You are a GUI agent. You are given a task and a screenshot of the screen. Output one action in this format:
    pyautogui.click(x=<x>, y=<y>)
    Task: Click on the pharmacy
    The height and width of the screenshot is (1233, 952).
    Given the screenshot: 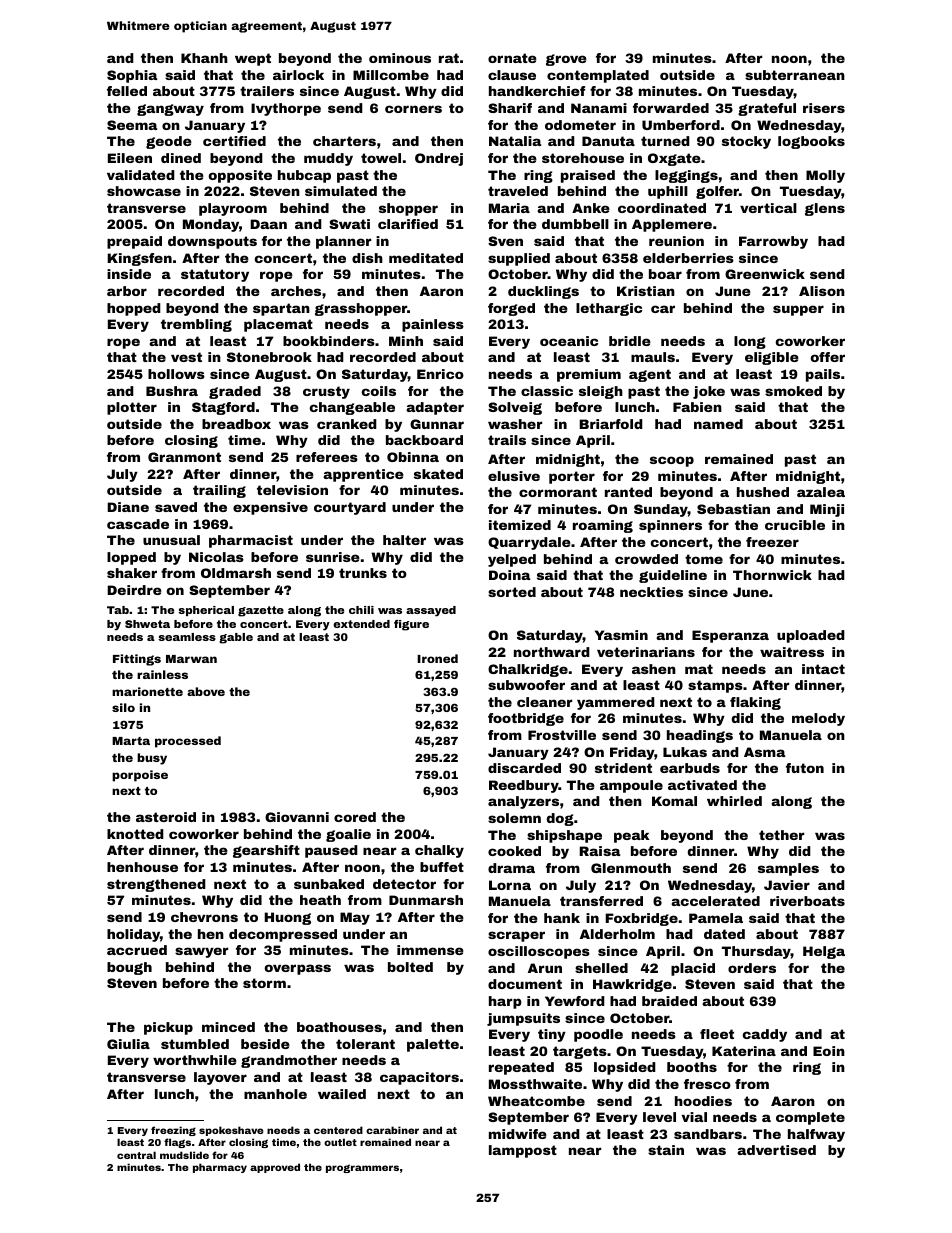 What is the action you would take?
    pyautogui.click(x=220, y=1168)
